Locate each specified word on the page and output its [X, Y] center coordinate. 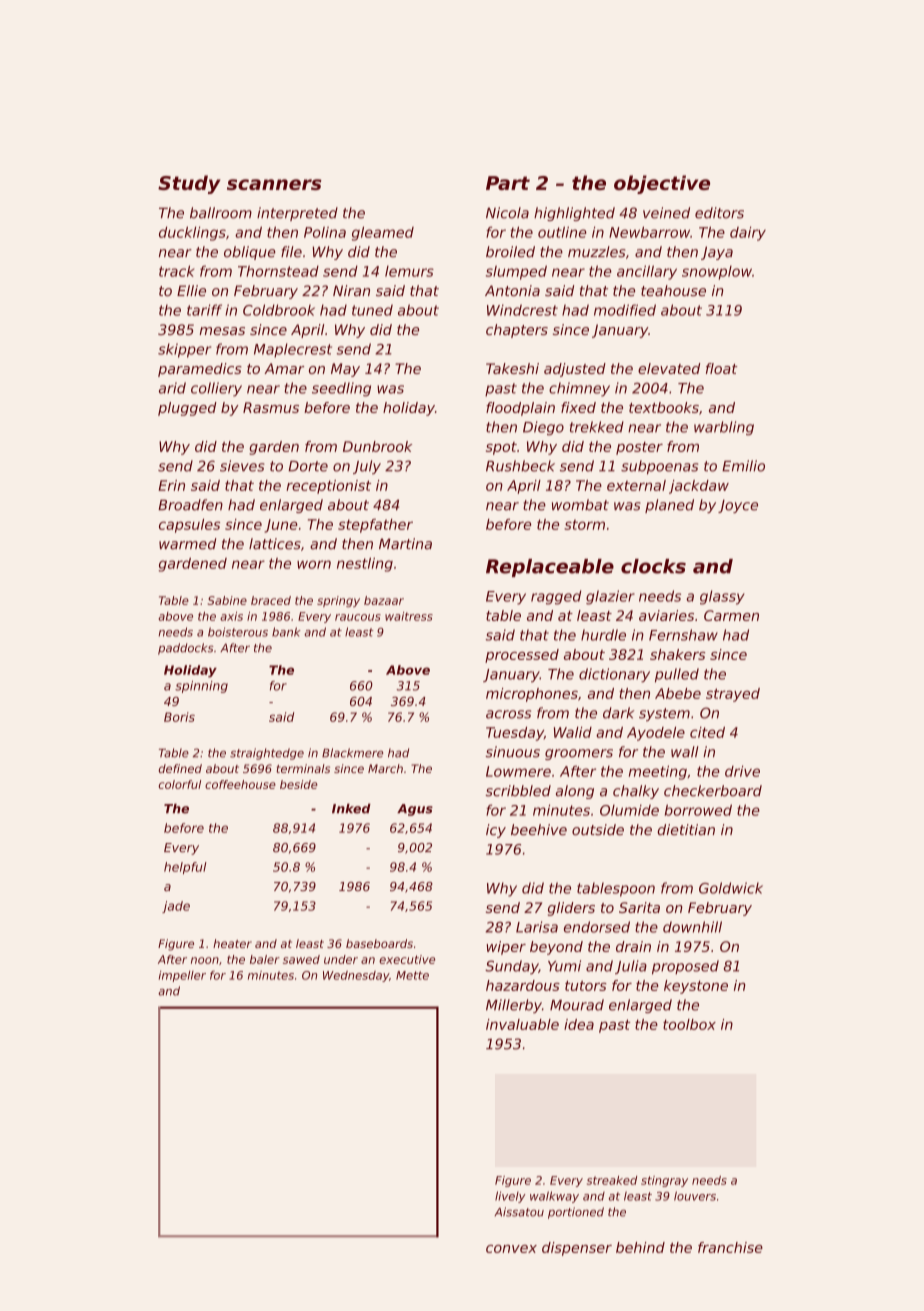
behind [640, 1247]
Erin [171, 485]
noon [205, 960]
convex [511, 1249]
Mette [412, 975]
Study [189, 184]
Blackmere [352, 753]
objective [662, 184]
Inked [351, 808]
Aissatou [519, 1212]
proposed [685, 967]
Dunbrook [377, 446]
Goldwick [731, 888]
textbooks [664, 407]
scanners [274, 184]
